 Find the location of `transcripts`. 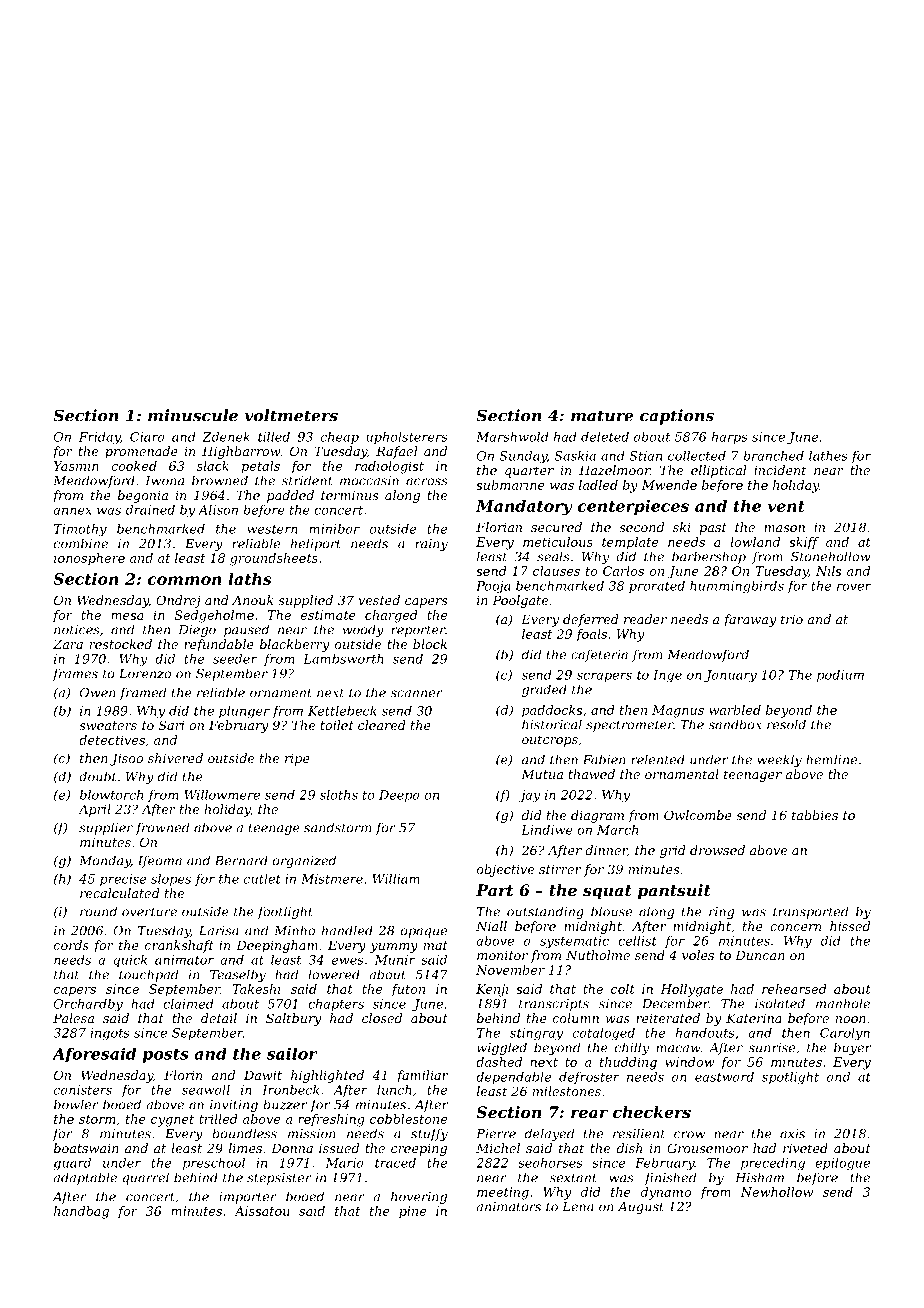

transcripts is located at coordinates (554, 1005).
